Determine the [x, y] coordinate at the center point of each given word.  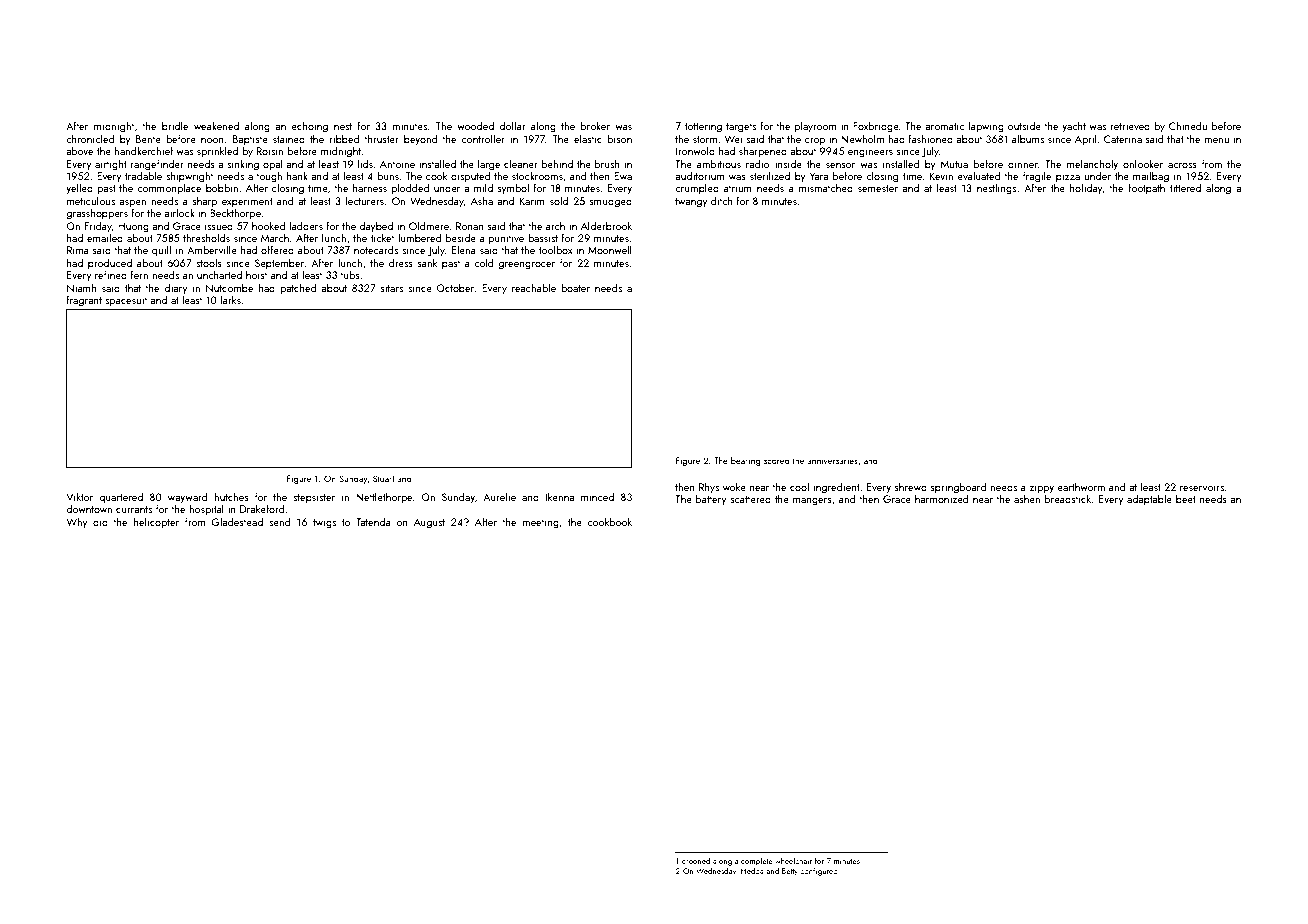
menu [1216, 140]
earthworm [1081, 486]
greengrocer [526, 266]
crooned [696, 861]
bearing [746, 461]
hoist [256, 274]
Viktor [79, 496]
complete [757, 862]
